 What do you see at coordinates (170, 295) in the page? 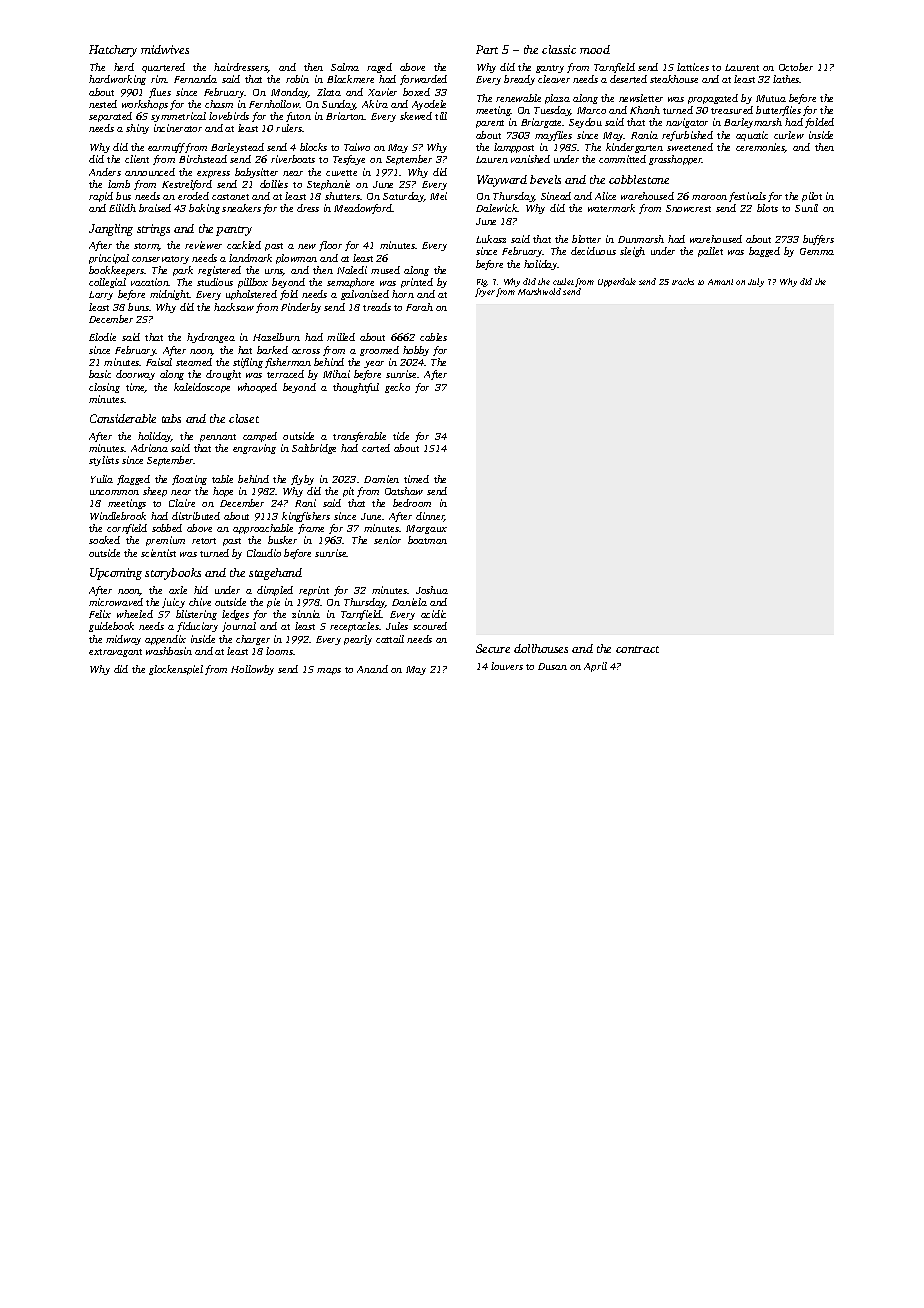
I see `midnight` at bounding box center [170, 295].
